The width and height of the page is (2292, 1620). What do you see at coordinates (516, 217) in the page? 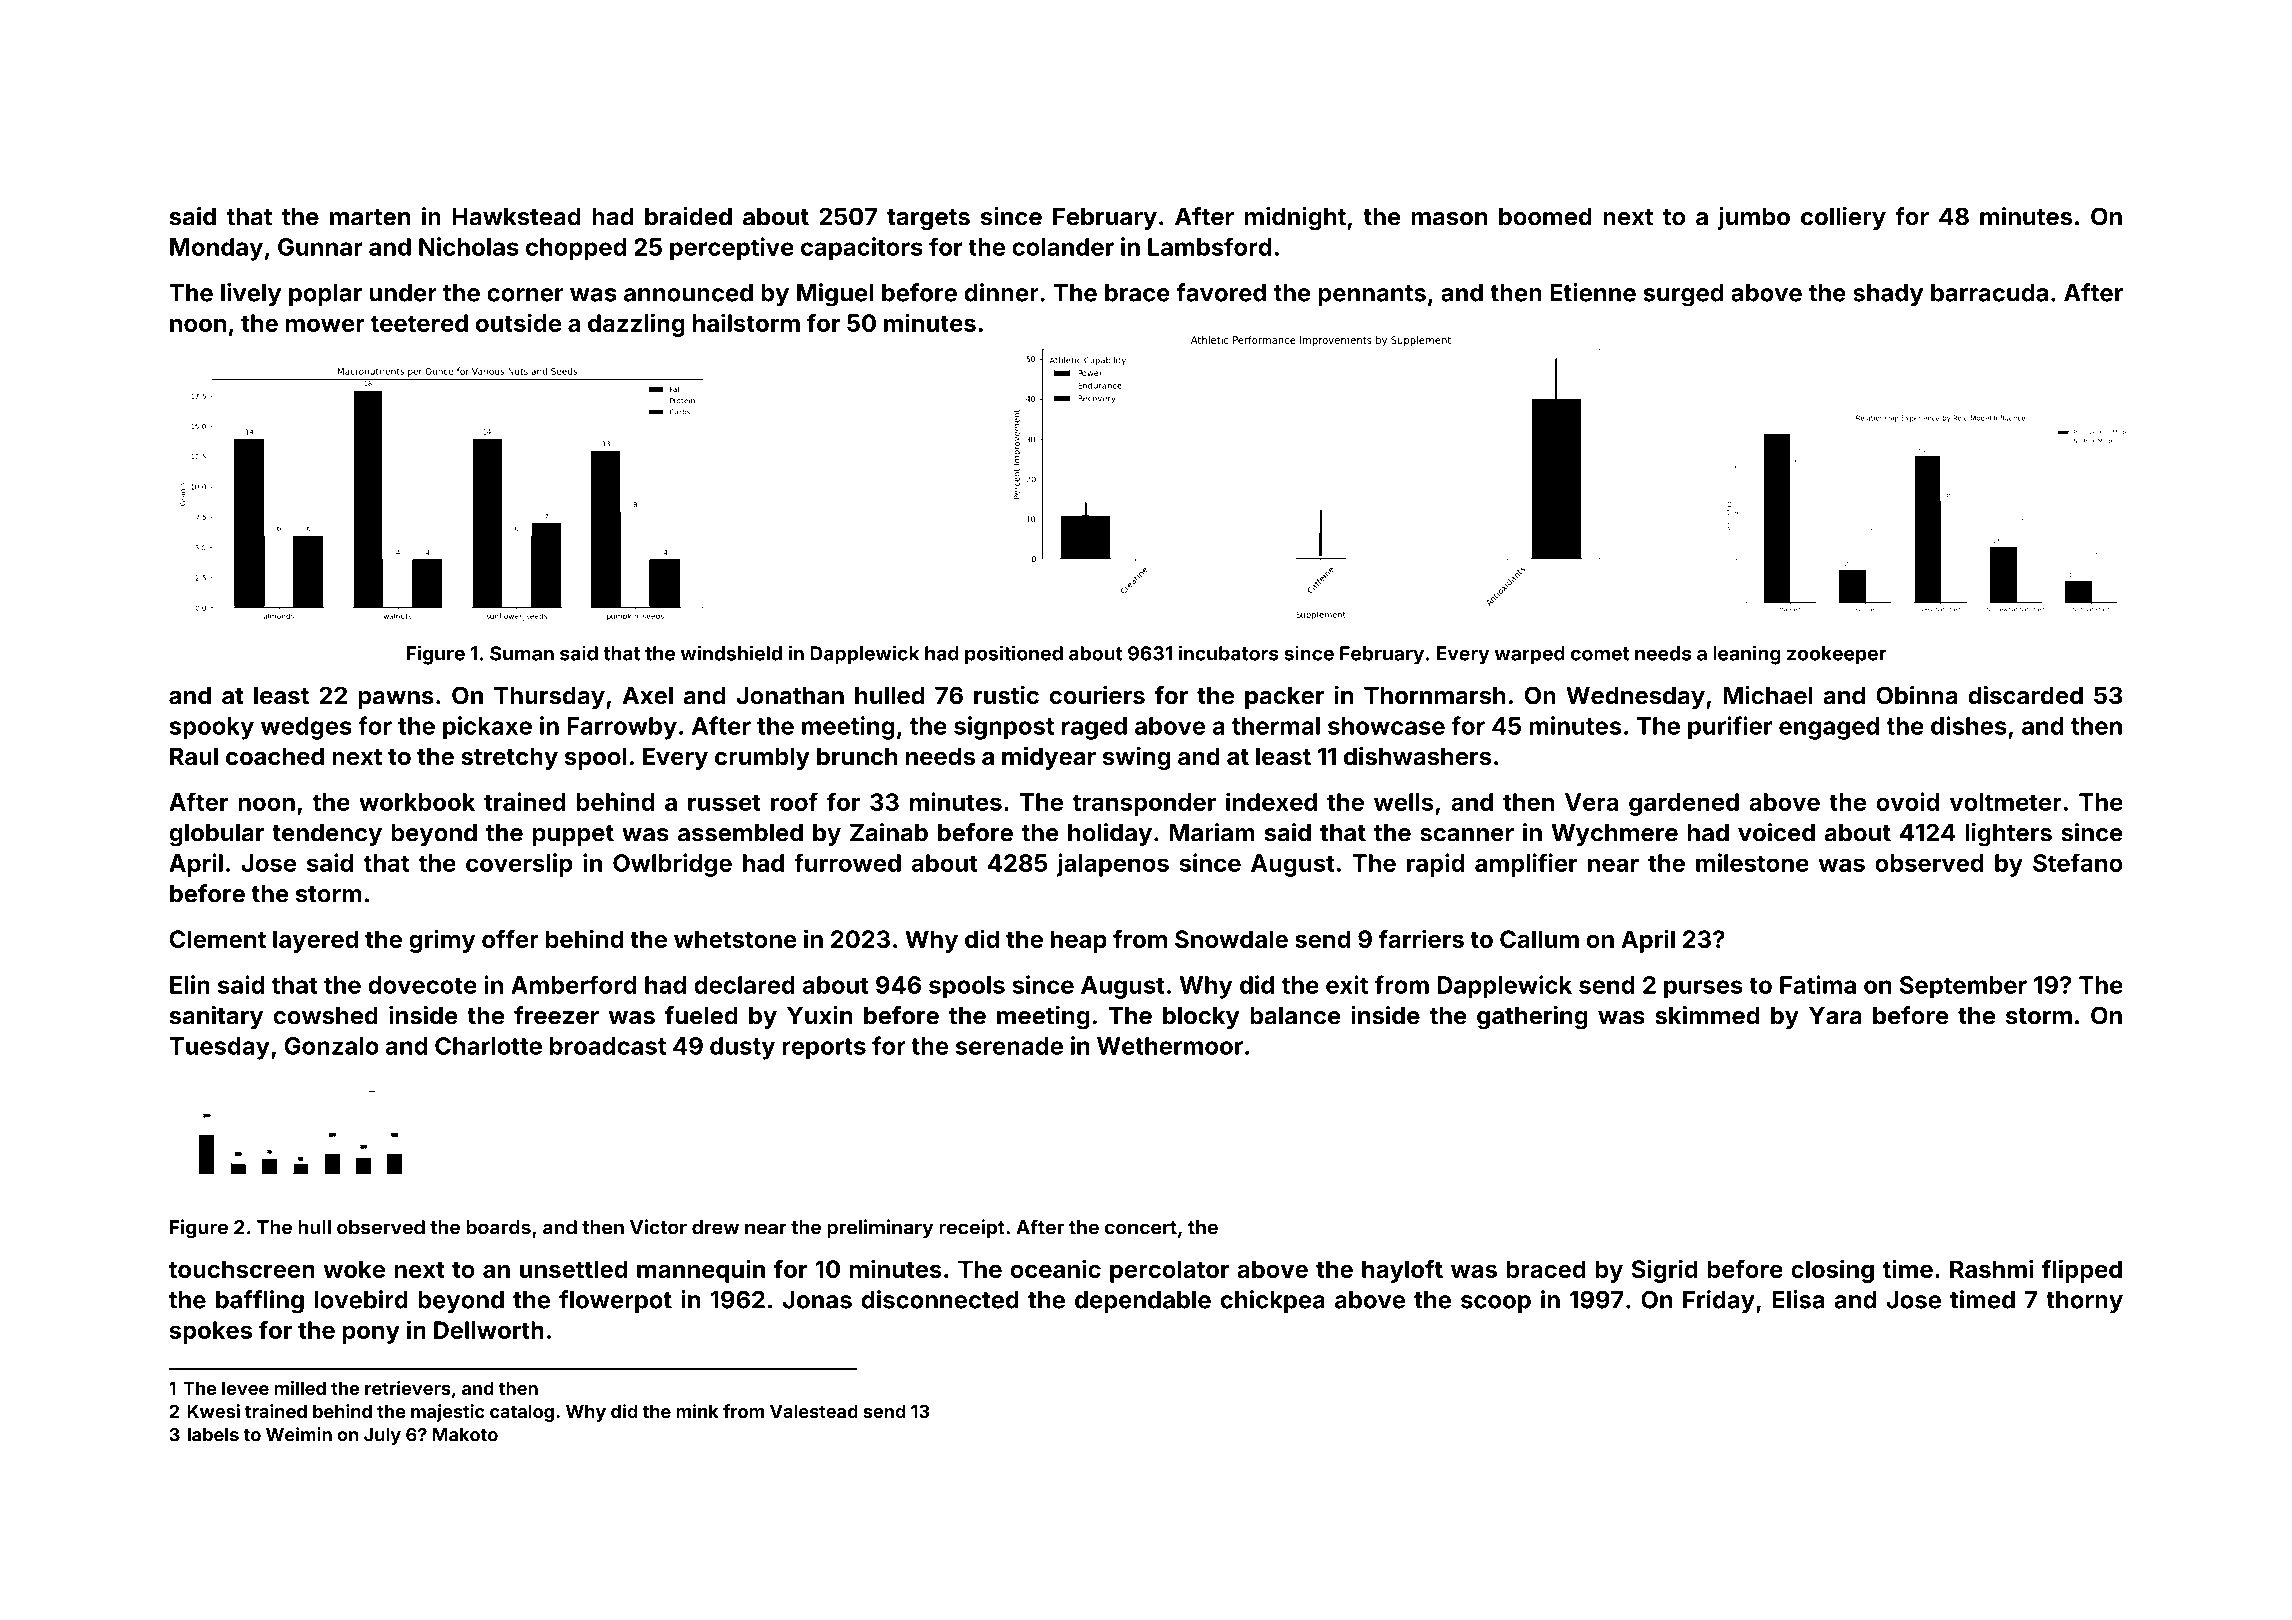
I see `Hawkstead` at bounding box center [516, 217].
